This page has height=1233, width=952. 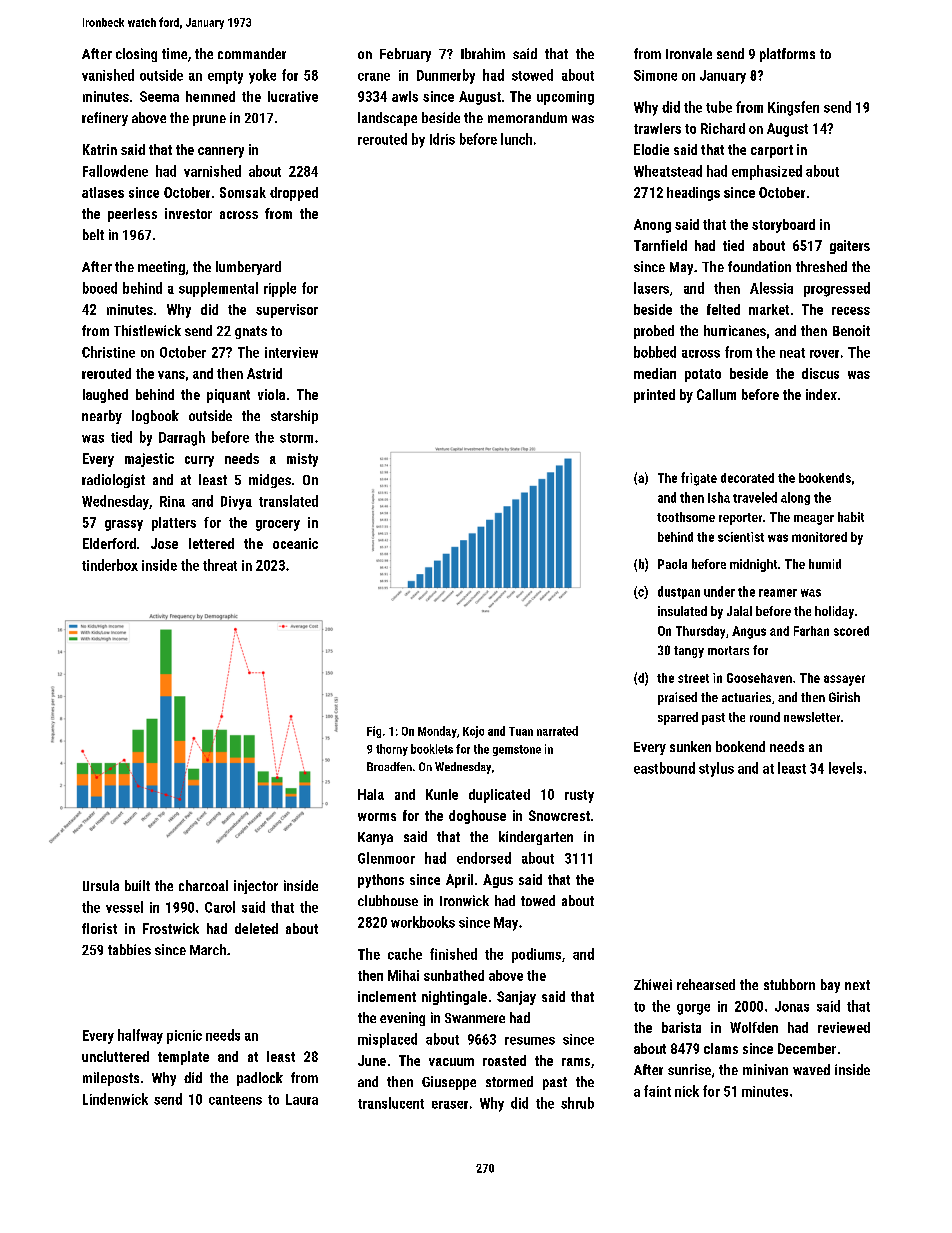 What do you see at coordinates (294, 417) in the page?
I see `starship` at bounding box center [294, 417].
